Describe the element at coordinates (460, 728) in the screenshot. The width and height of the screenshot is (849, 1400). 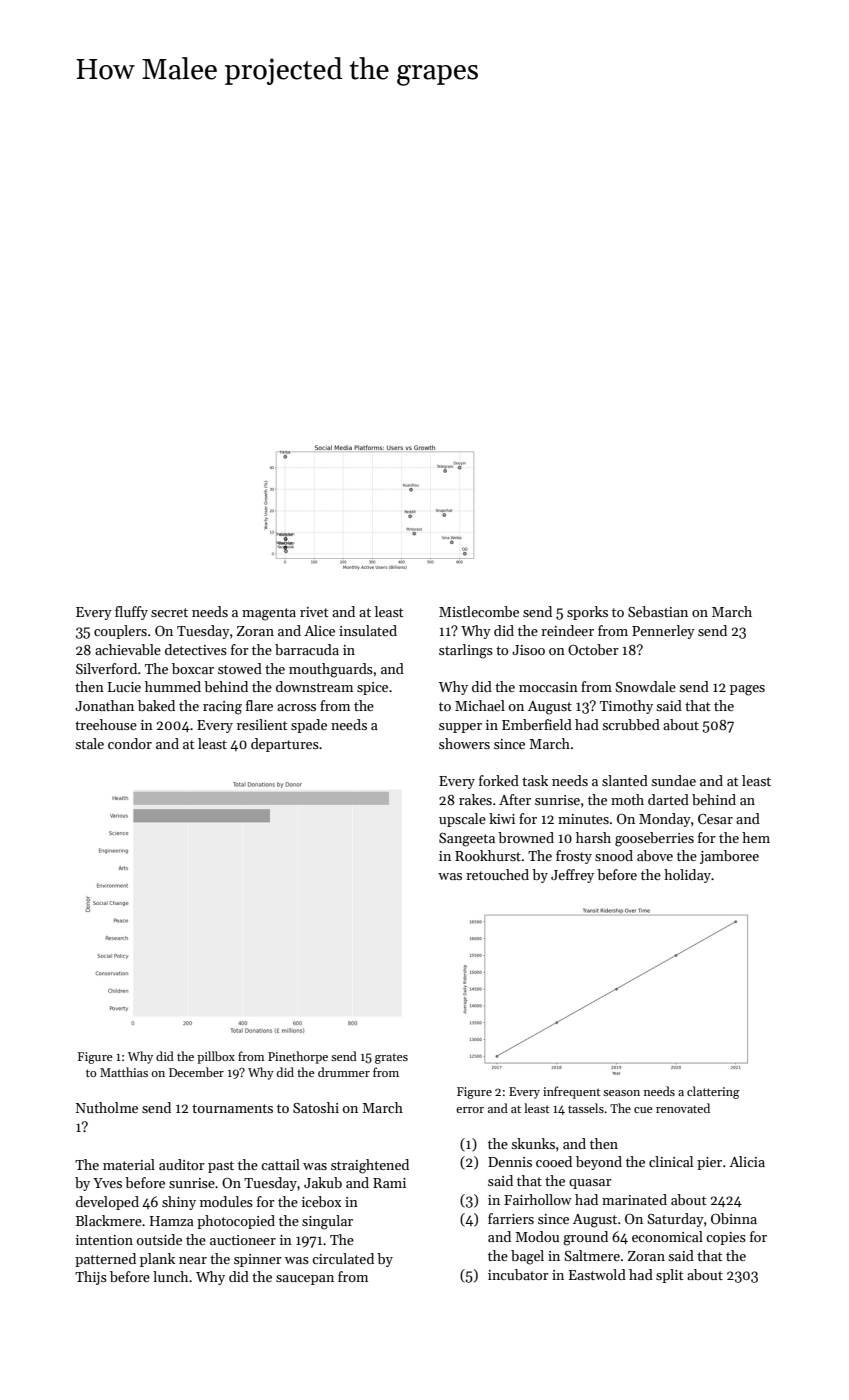
I see `supper` at that location.
